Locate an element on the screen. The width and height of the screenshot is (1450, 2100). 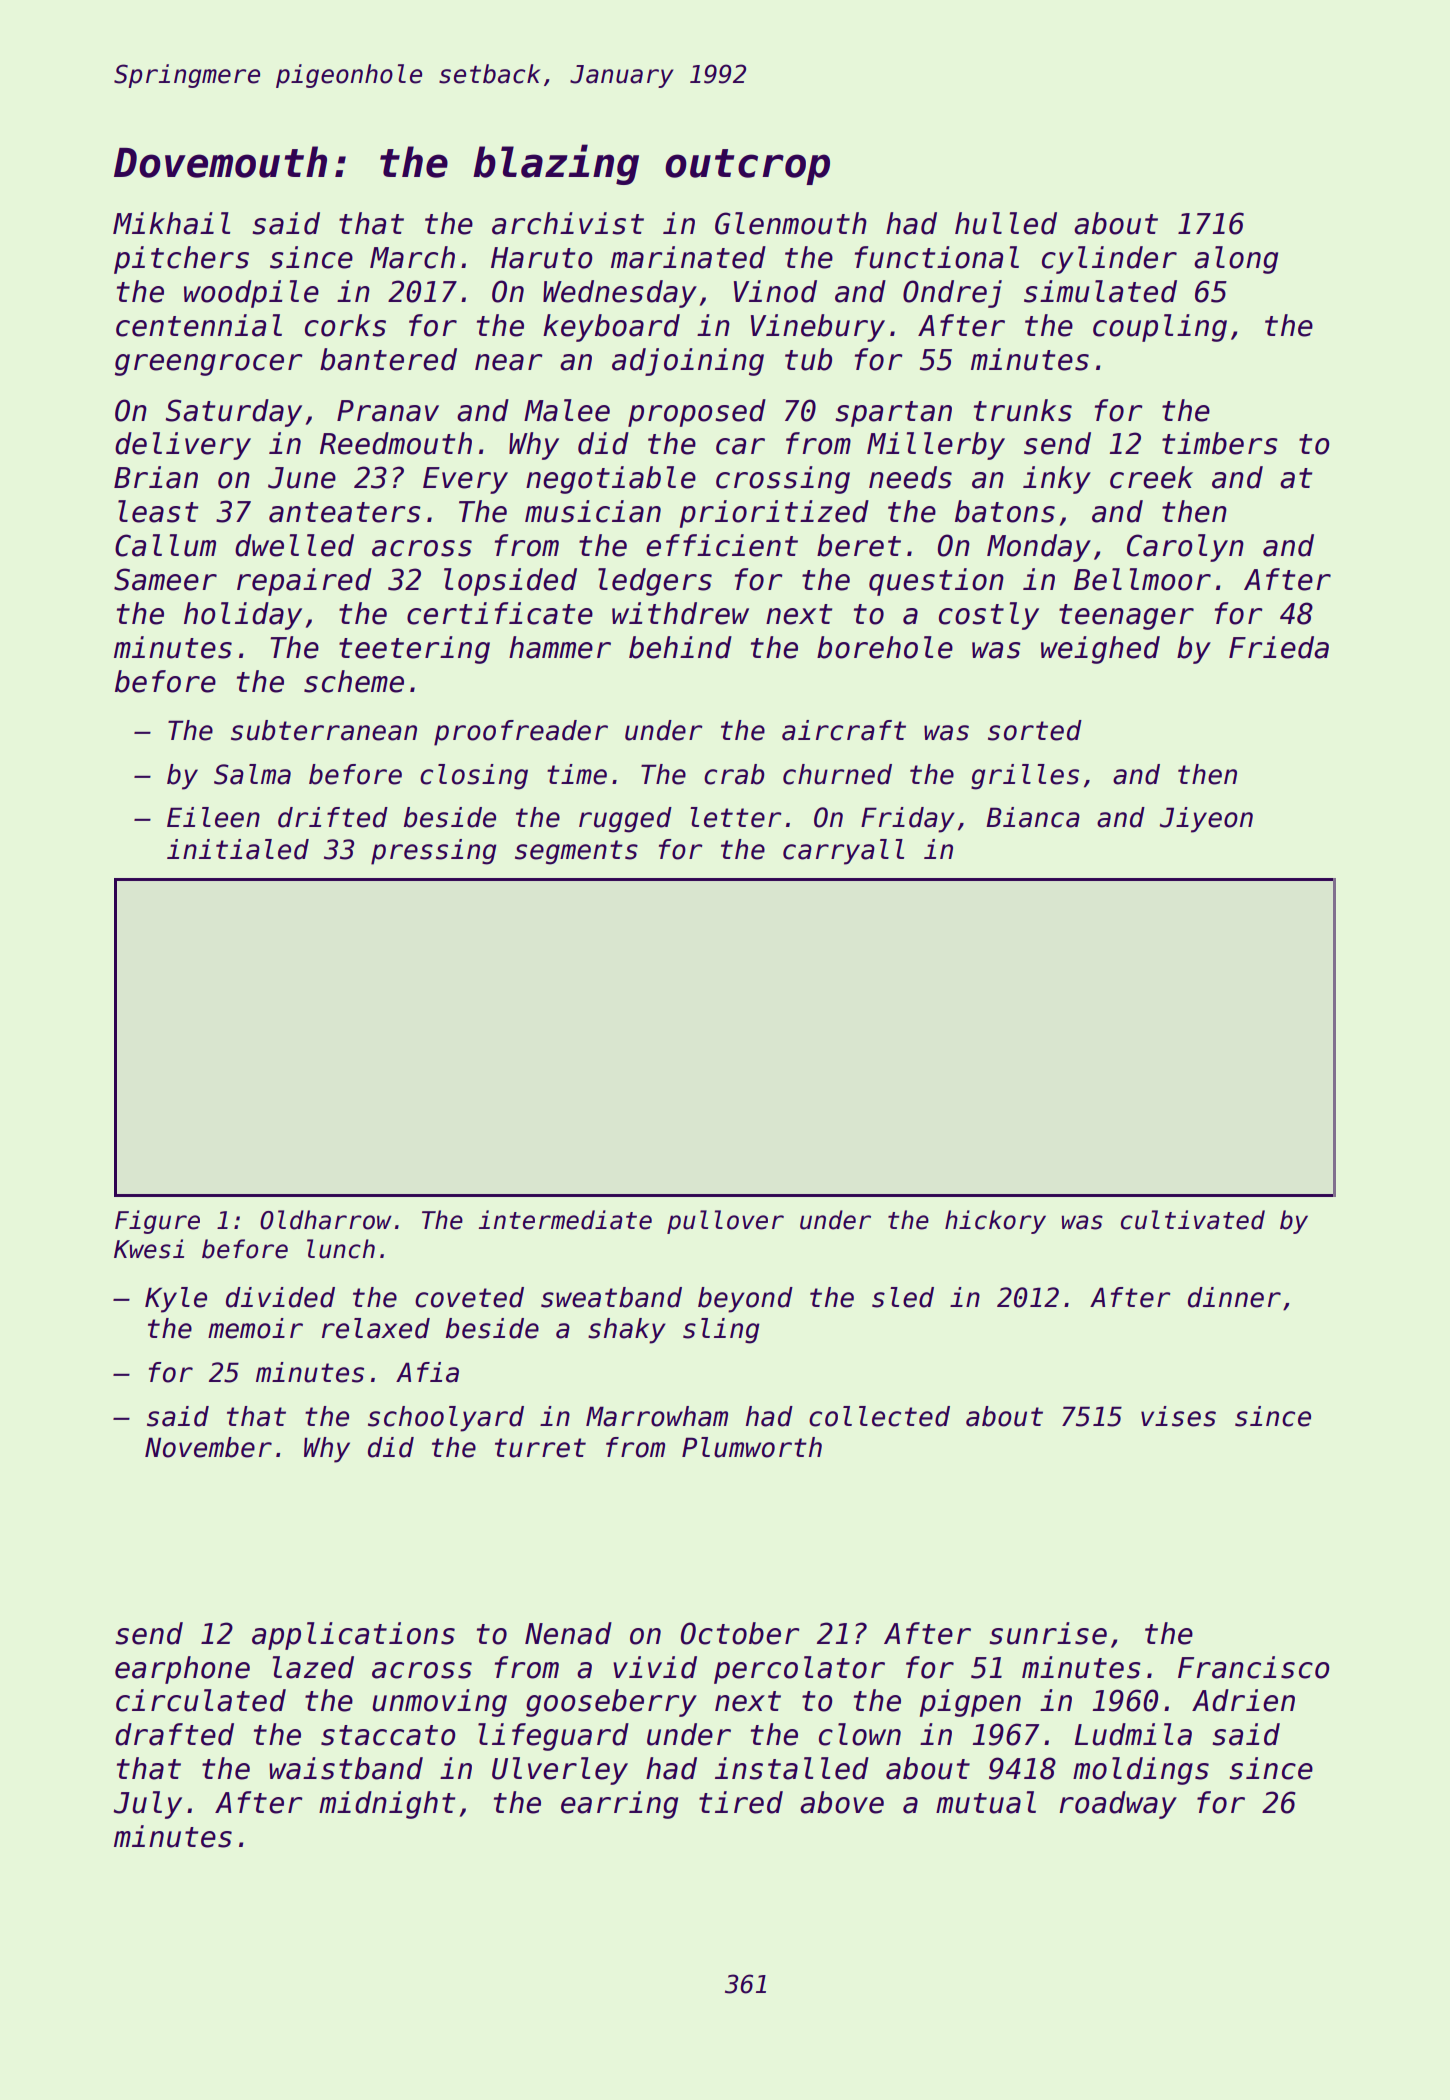
woodpile is located at coordinates (251, 294).
